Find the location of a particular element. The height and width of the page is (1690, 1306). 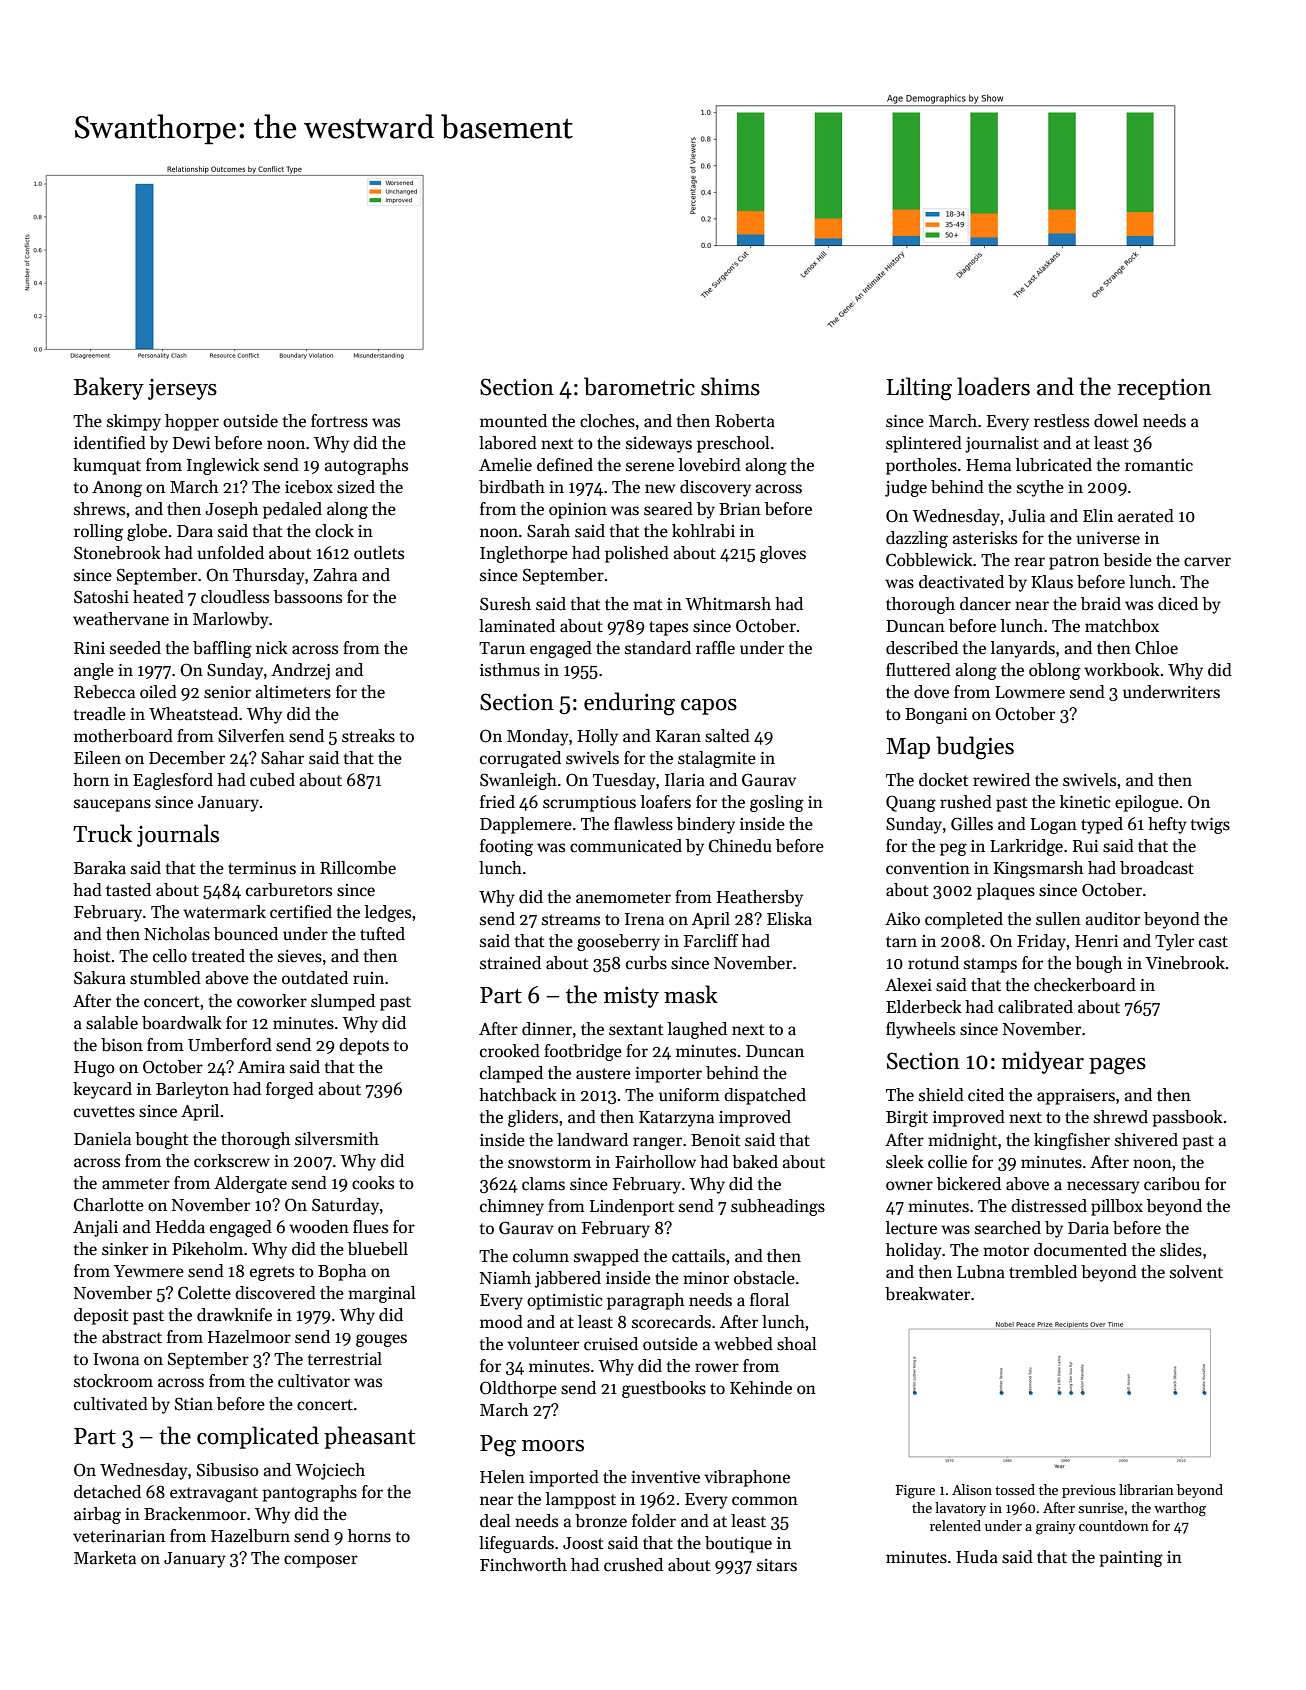

Lubna is located at coordinates (981, 1272).
